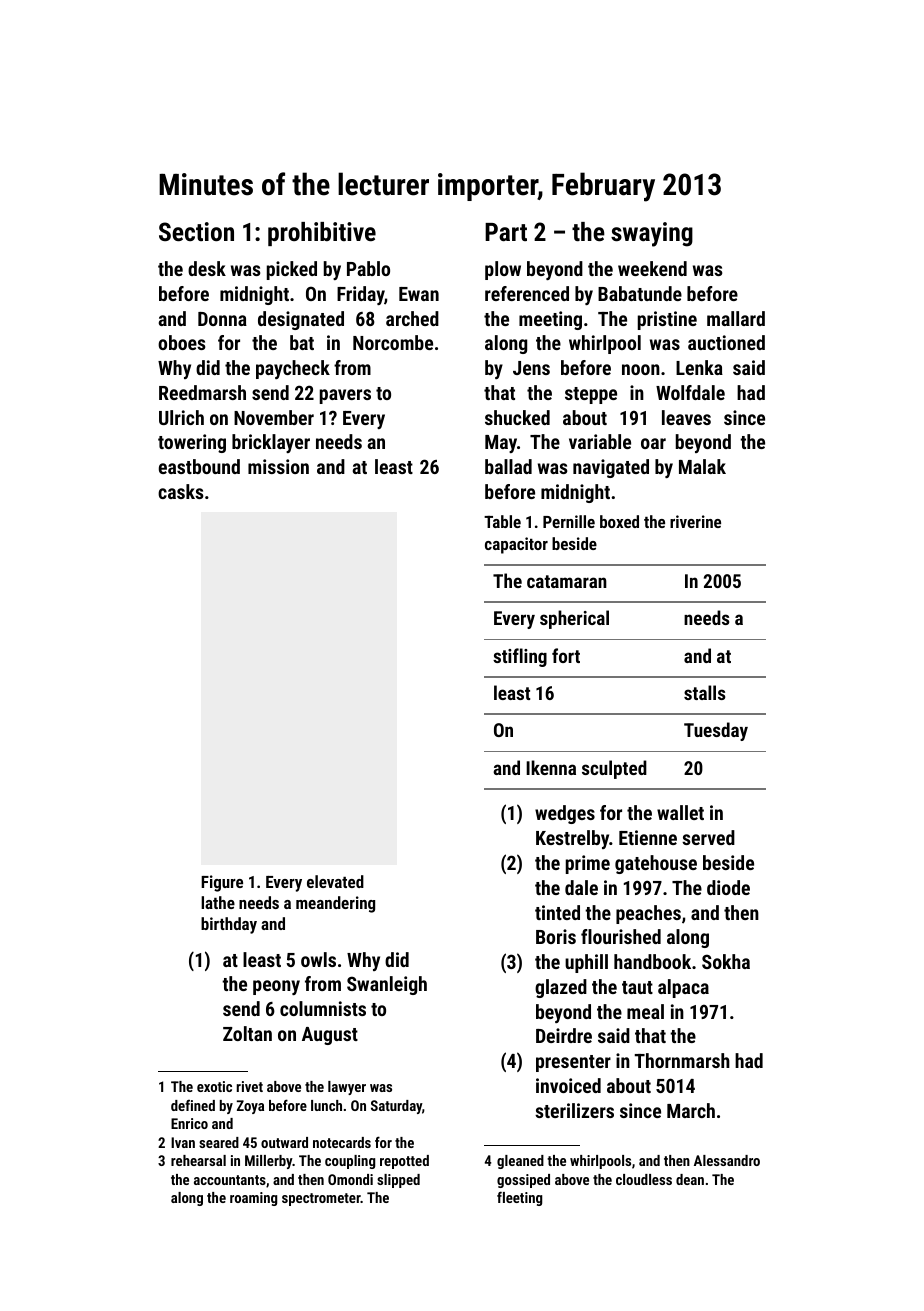  I want to click on meandering, so click(335, 904).
